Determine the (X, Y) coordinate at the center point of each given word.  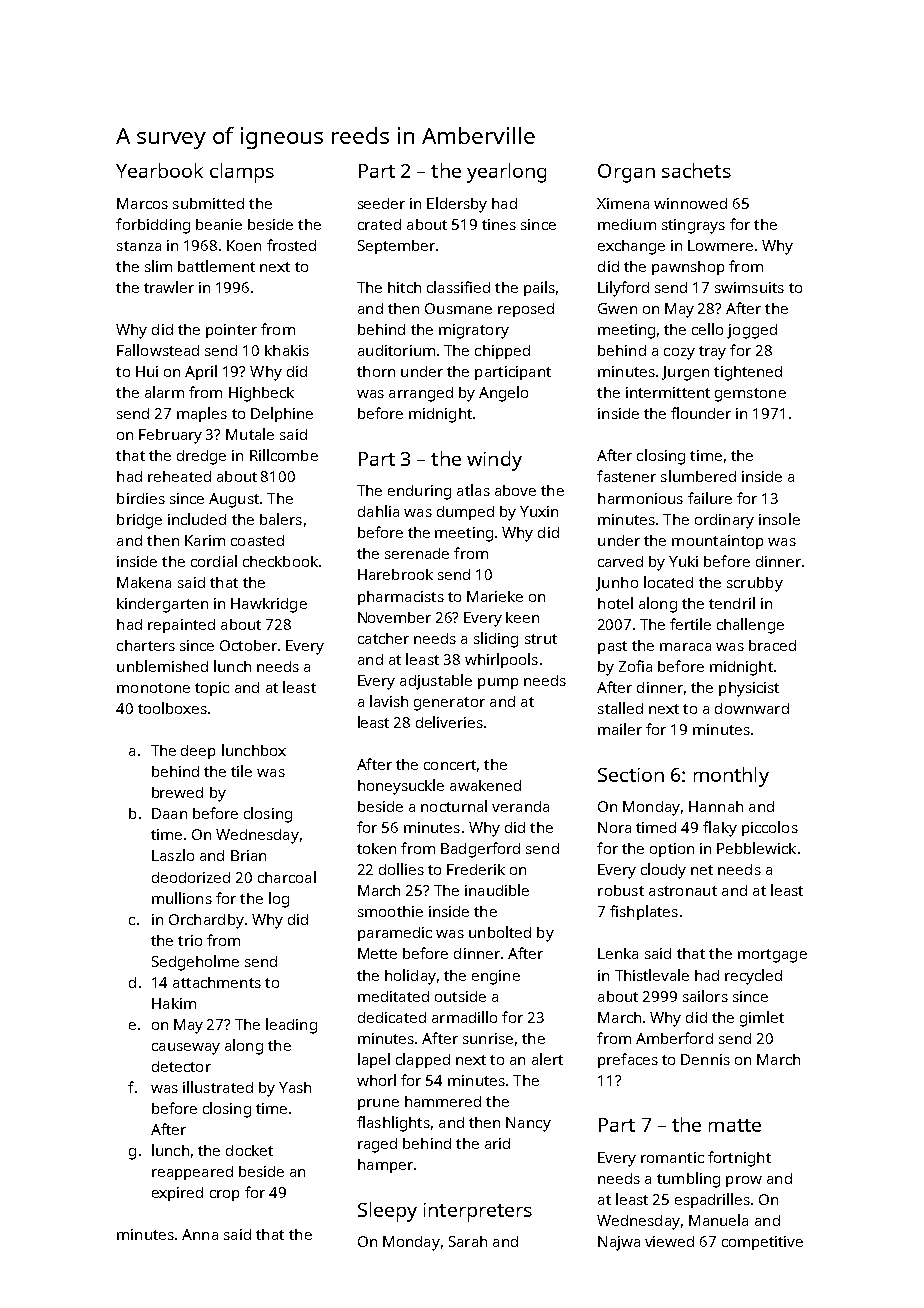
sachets (696, 170)
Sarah (468, 1241)
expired (177, 1194)
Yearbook (159, 170)
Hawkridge (269, 605)
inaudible (497, 890)
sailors (705, 996)
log (279, 900)
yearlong (506, 173)
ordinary (724, 521)
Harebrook (395, 574)
